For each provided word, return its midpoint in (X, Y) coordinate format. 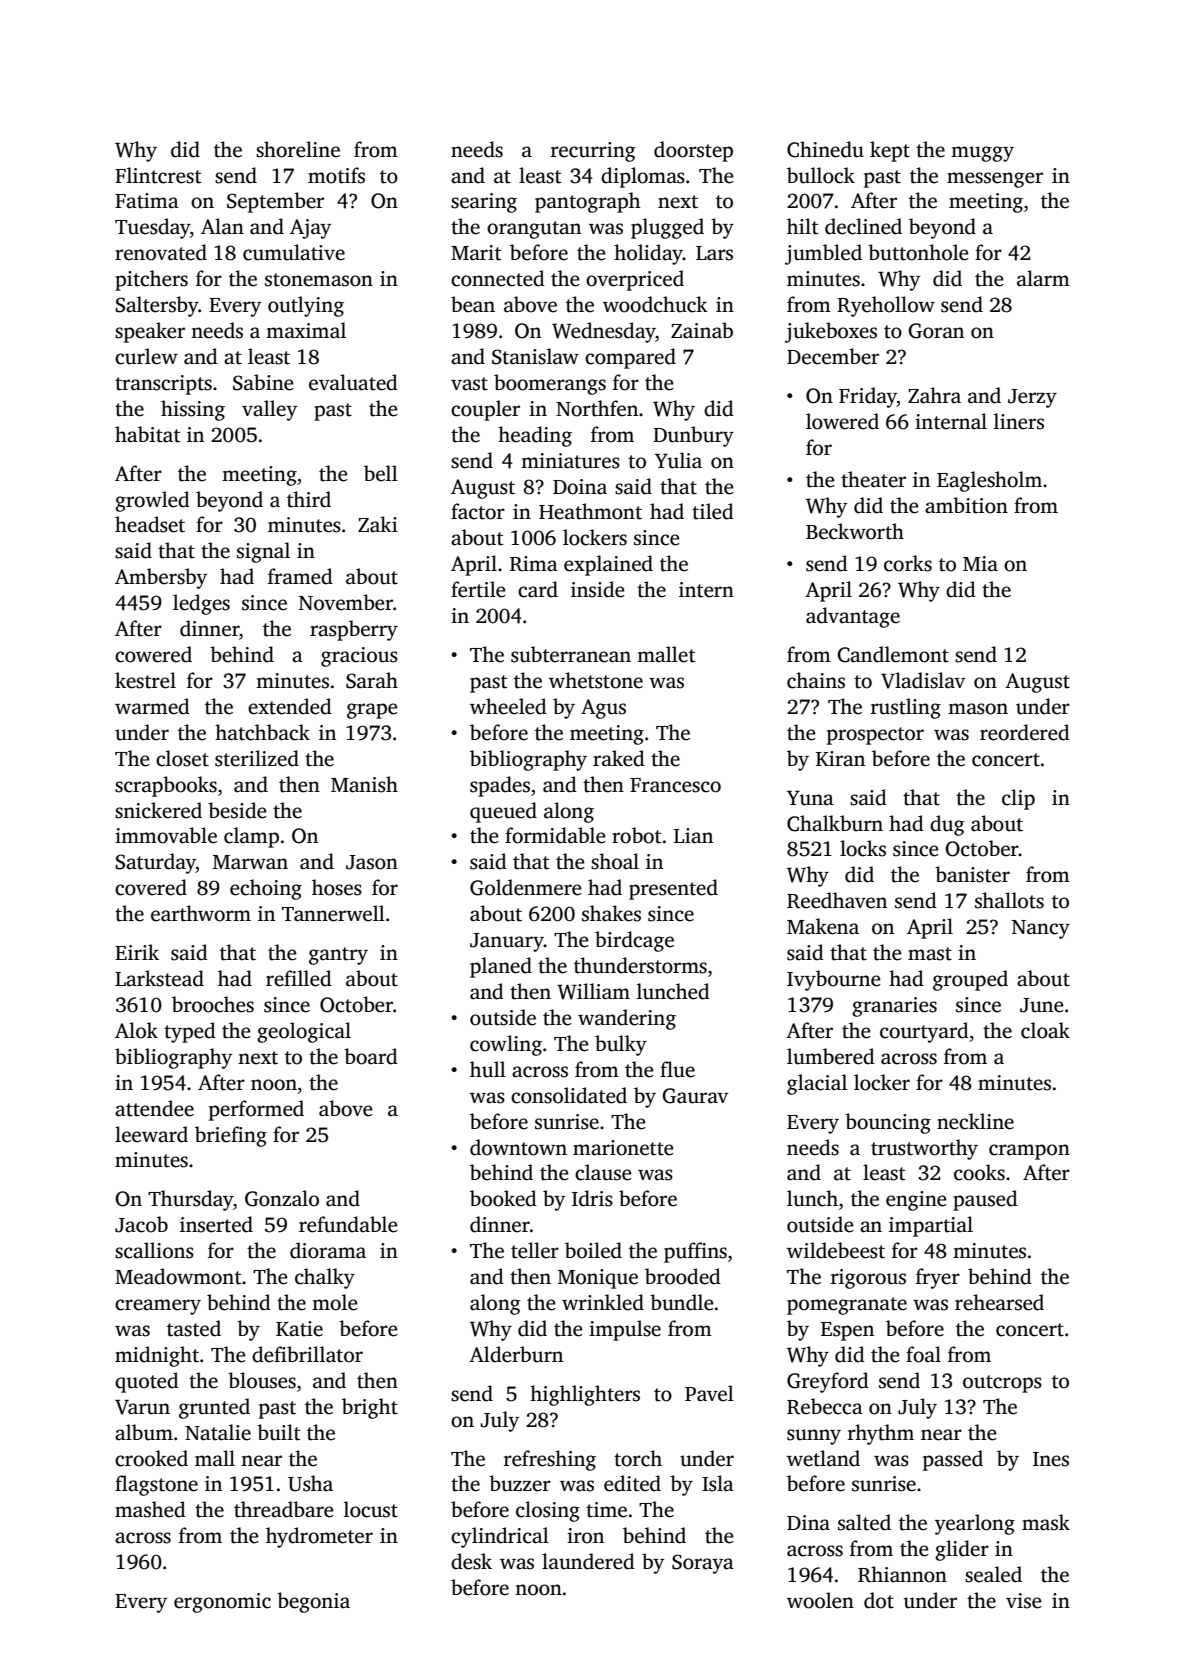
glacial (817, 1084)
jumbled (823, 254)
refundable (348, 1224)
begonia (313, 1602)
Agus (603, 709)
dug (947, 825)
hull (488, 1069)
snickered (158, 810)
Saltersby (157, 306)
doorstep (693, 151)
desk (471, 1561)
